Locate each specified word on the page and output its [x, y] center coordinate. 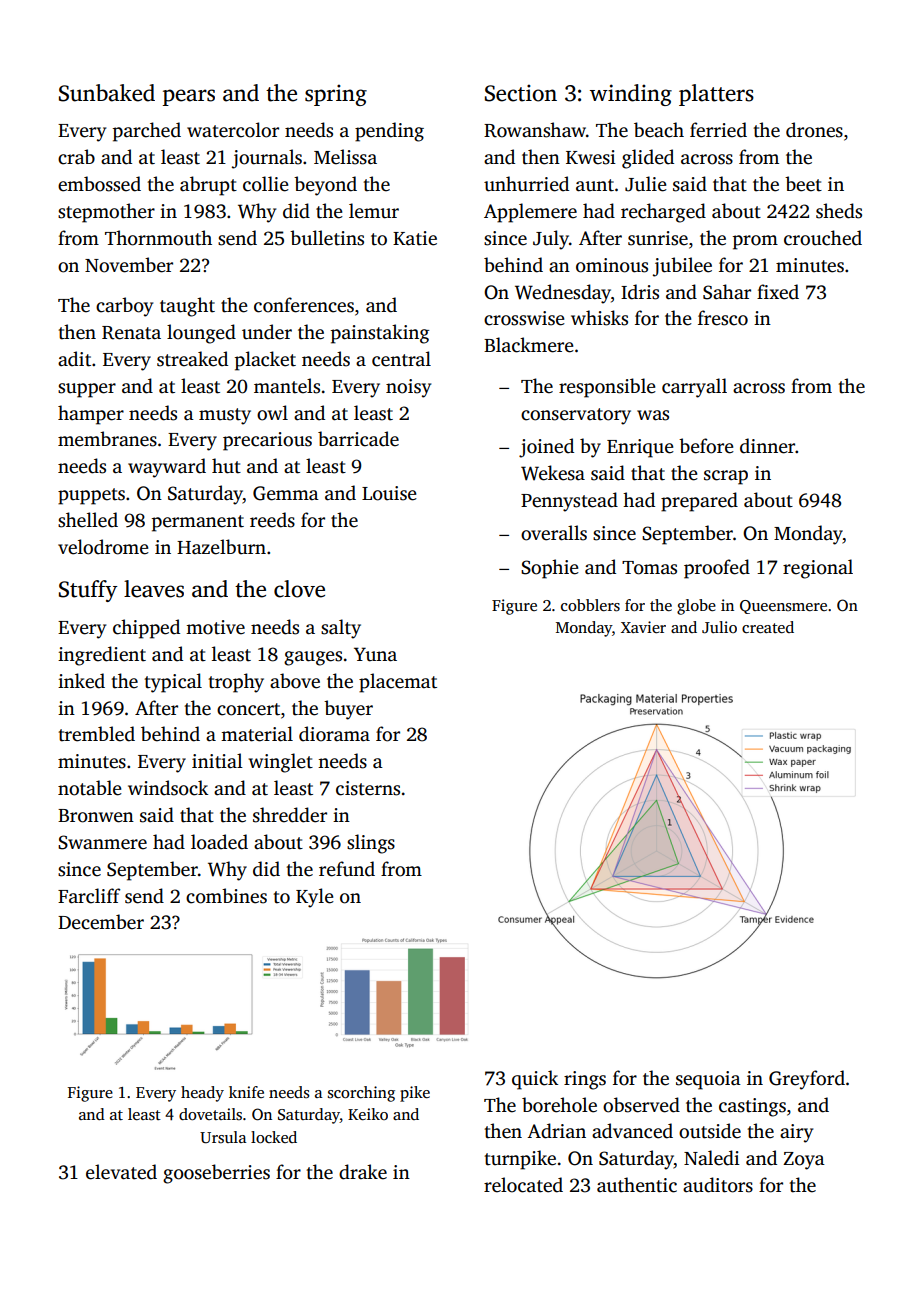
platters [716, 95]
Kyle [315, 898]
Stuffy [88, 591]
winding [631, 95]
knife [246, 1092]
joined [546, 448]
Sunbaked [107, 93]
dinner [767, 446]
